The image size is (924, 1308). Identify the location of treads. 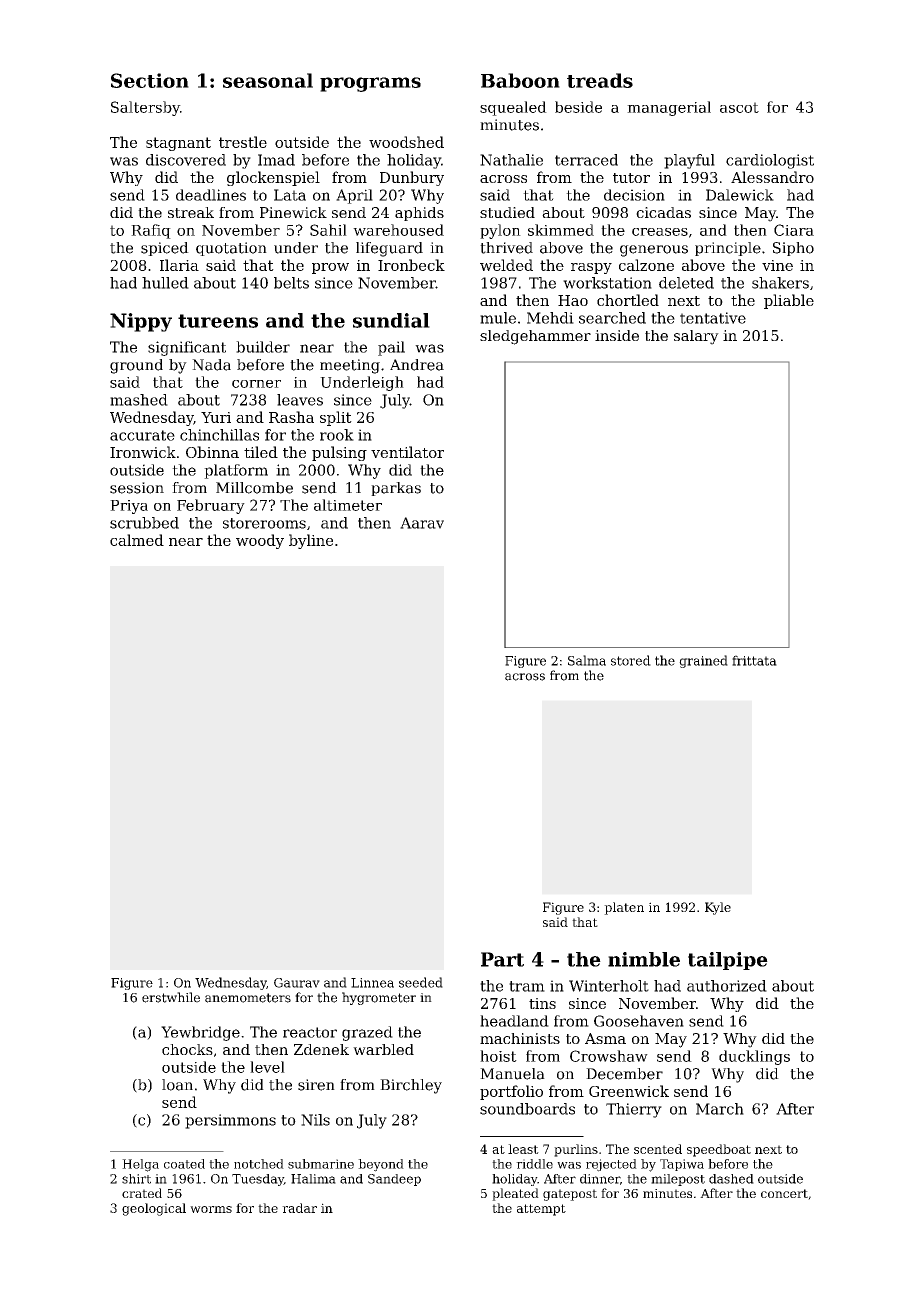
(600, 80).
